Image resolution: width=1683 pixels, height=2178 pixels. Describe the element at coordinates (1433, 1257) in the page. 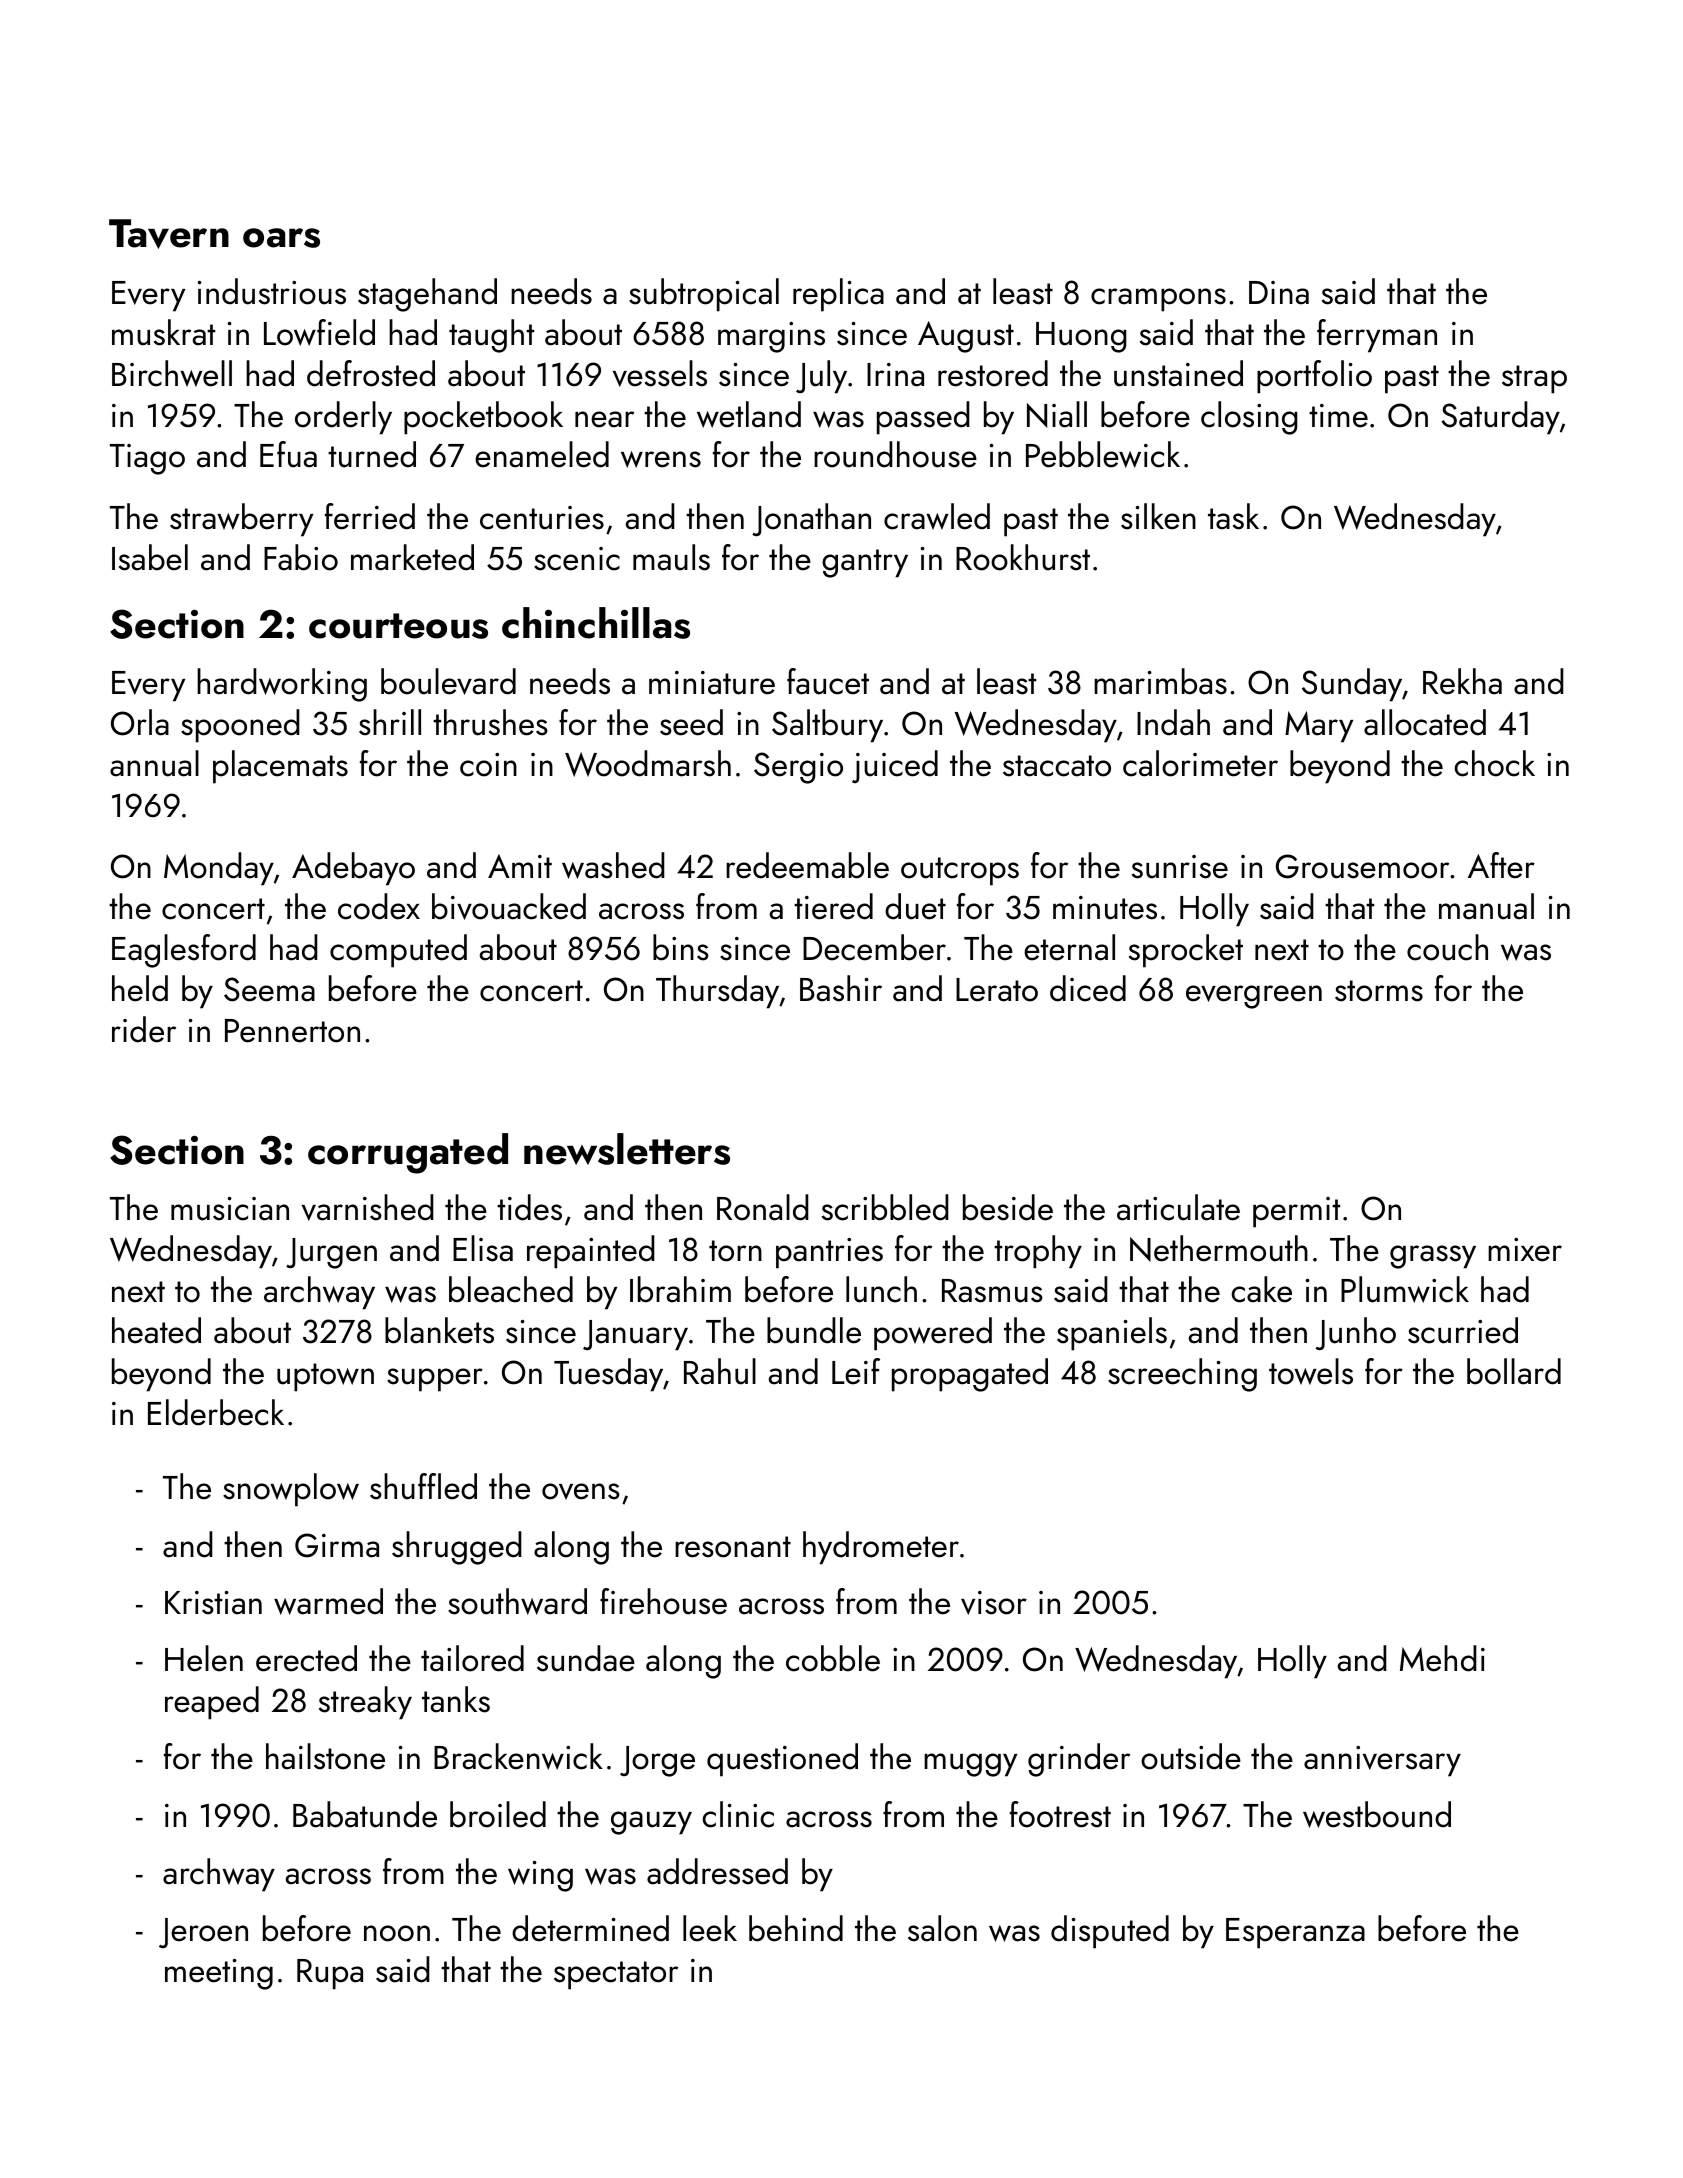

I see `grassy` at that location.
